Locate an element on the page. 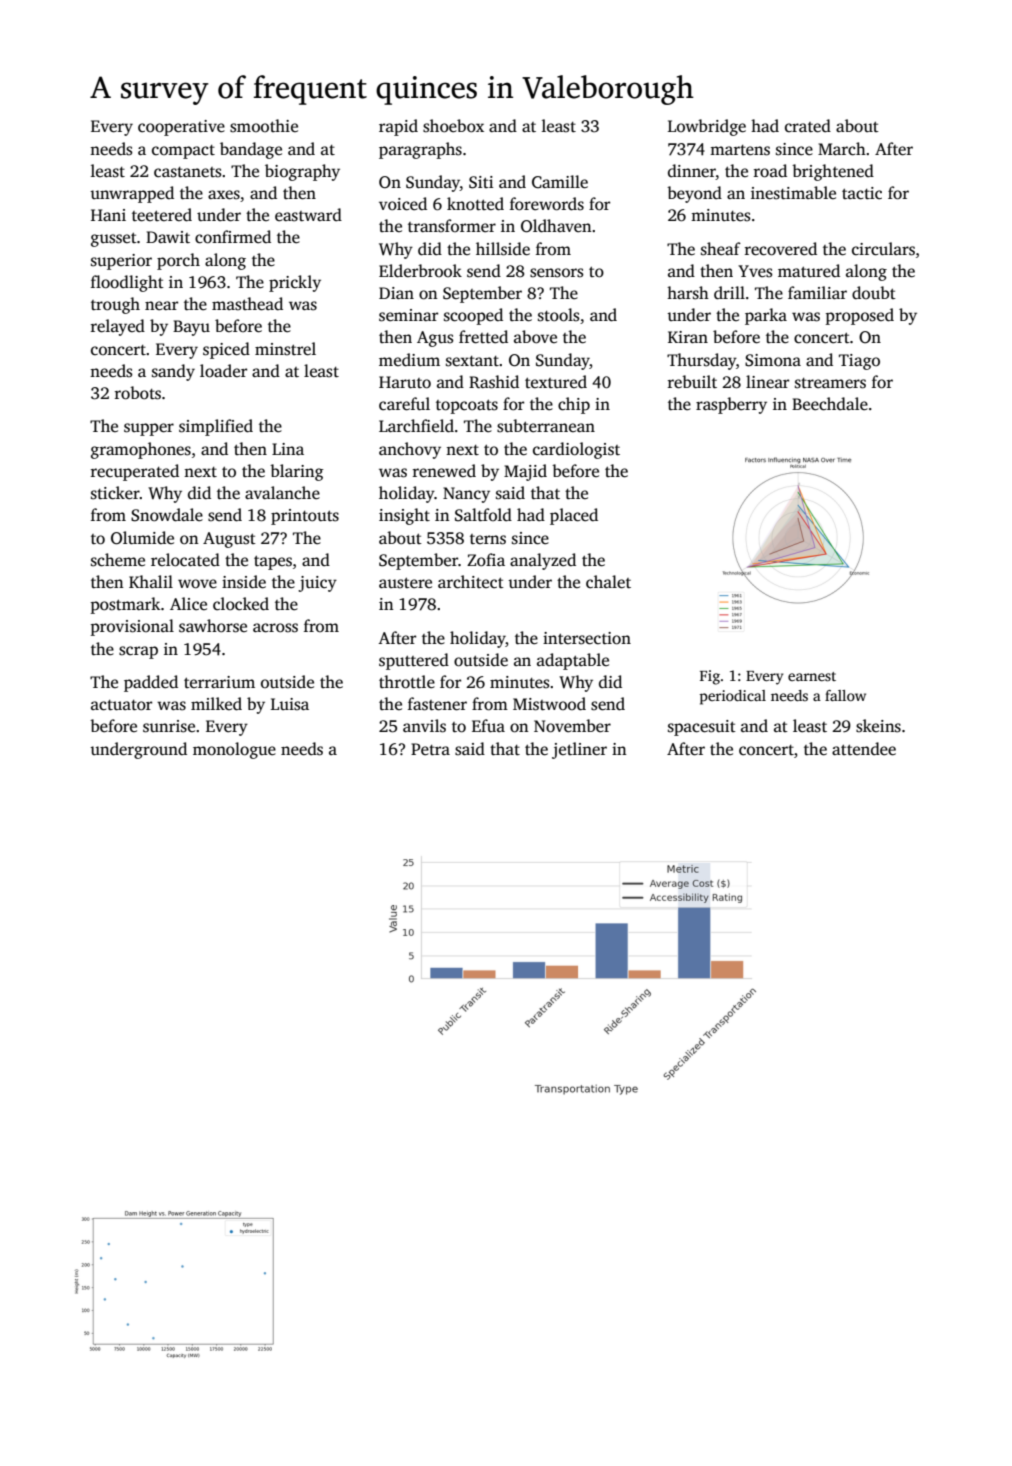 This image has height=1466, width=1012. Haruto is located at coordinates (405, 382).
